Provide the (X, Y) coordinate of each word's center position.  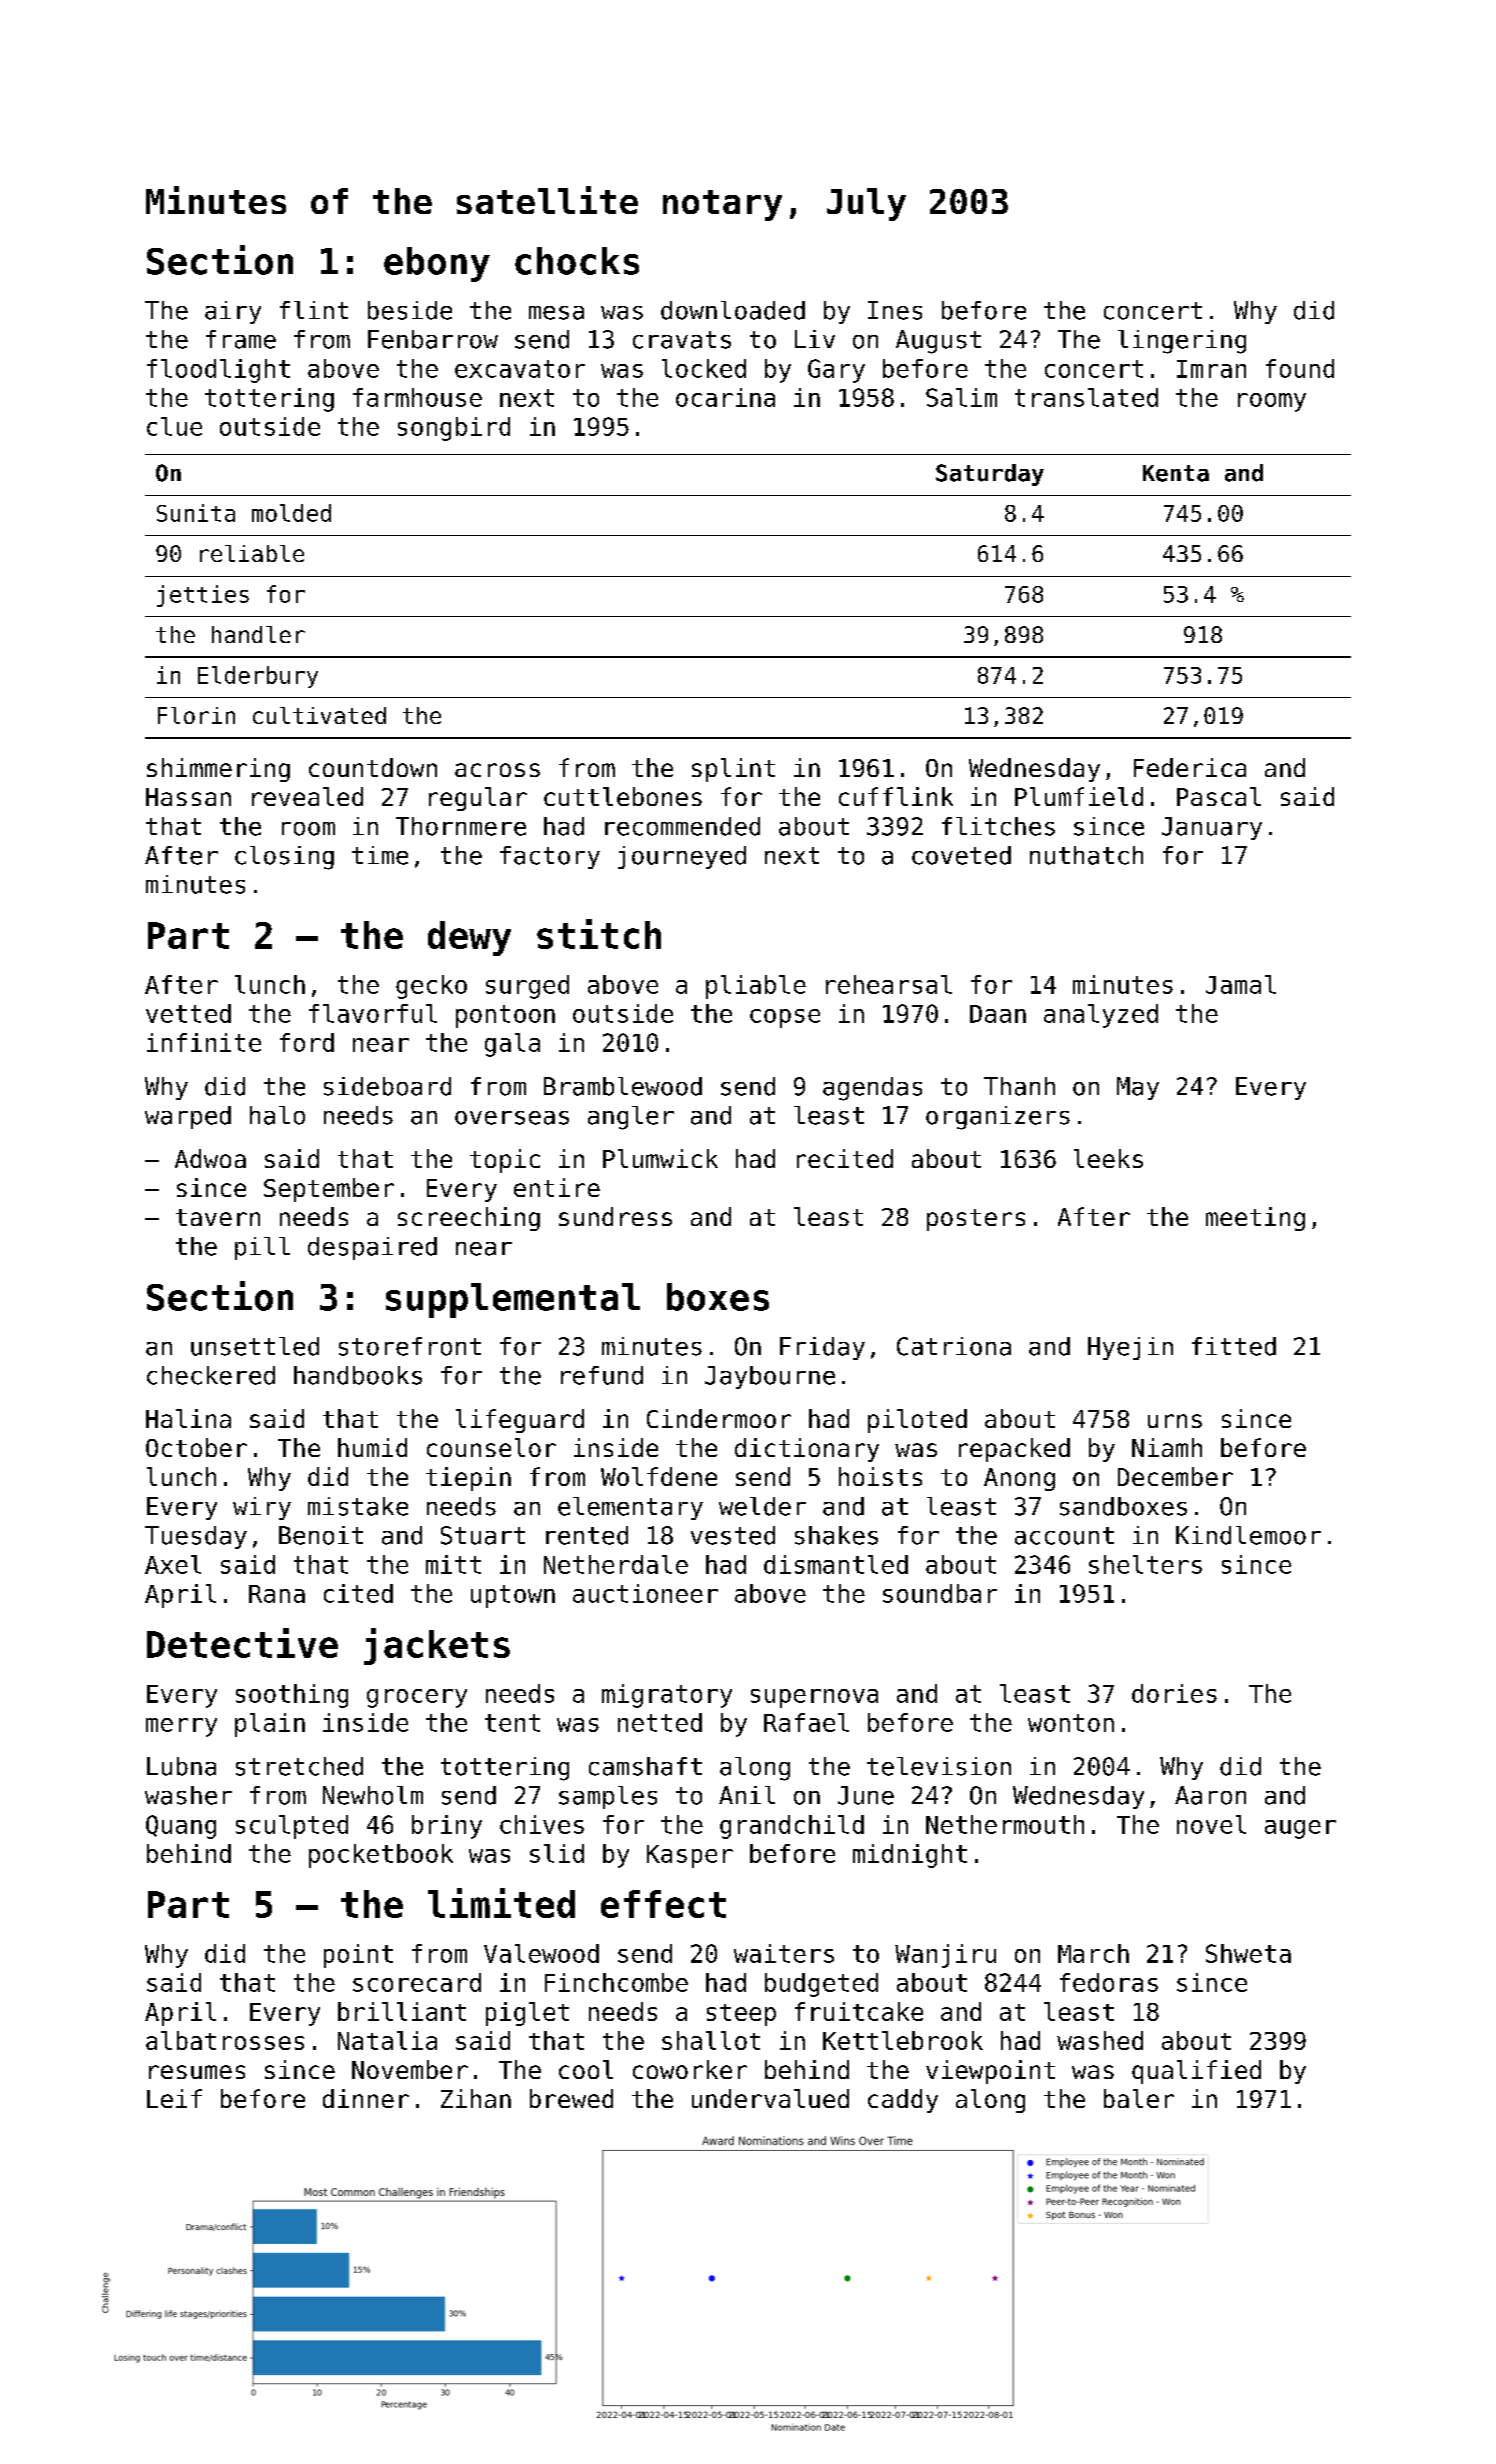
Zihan (476, 2098)
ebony (437, 264)
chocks (577, 261)
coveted (961, 855)
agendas (872, 1089)
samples (608, 1797)
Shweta (1248, 1953)
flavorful (373, 1013)
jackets (437, 1646)
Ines (895, 310)
